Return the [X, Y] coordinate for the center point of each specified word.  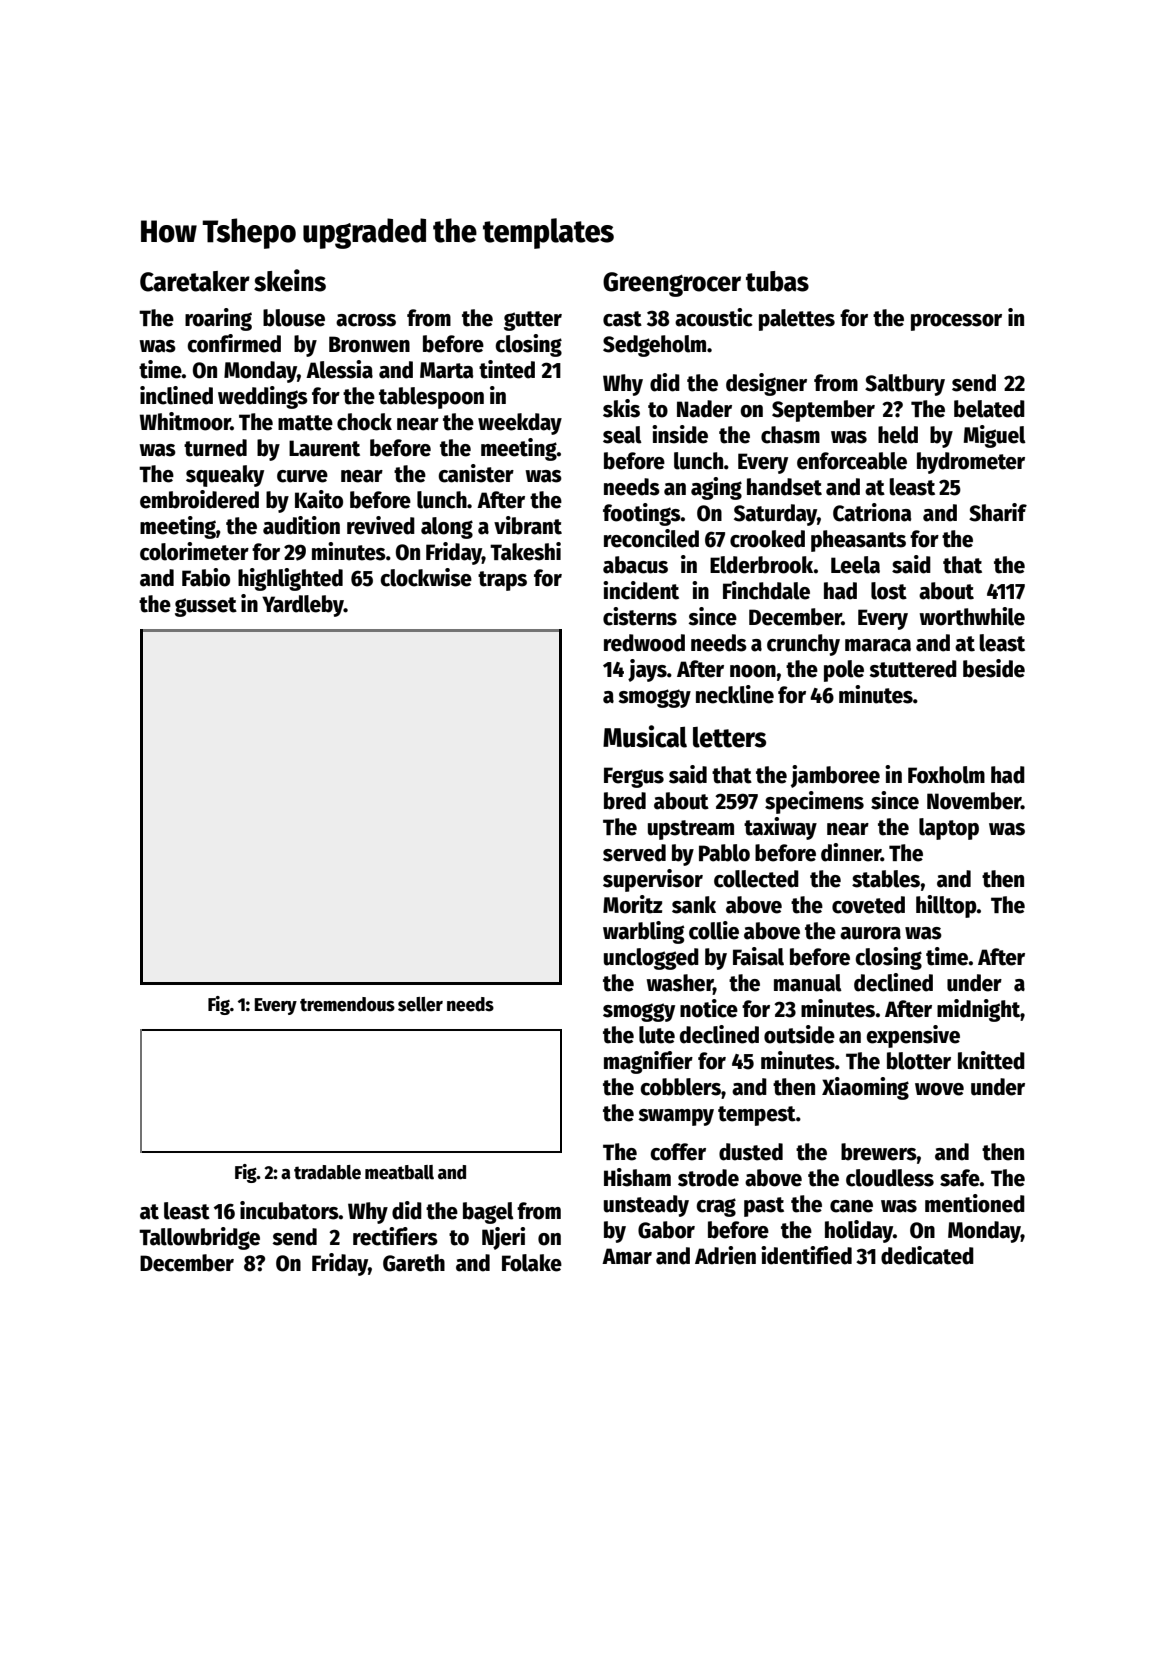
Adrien [725, 1255]
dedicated [927, 1255]
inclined [176, 395]
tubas [777, 281]
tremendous [347, 1004]
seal [622, 435]
